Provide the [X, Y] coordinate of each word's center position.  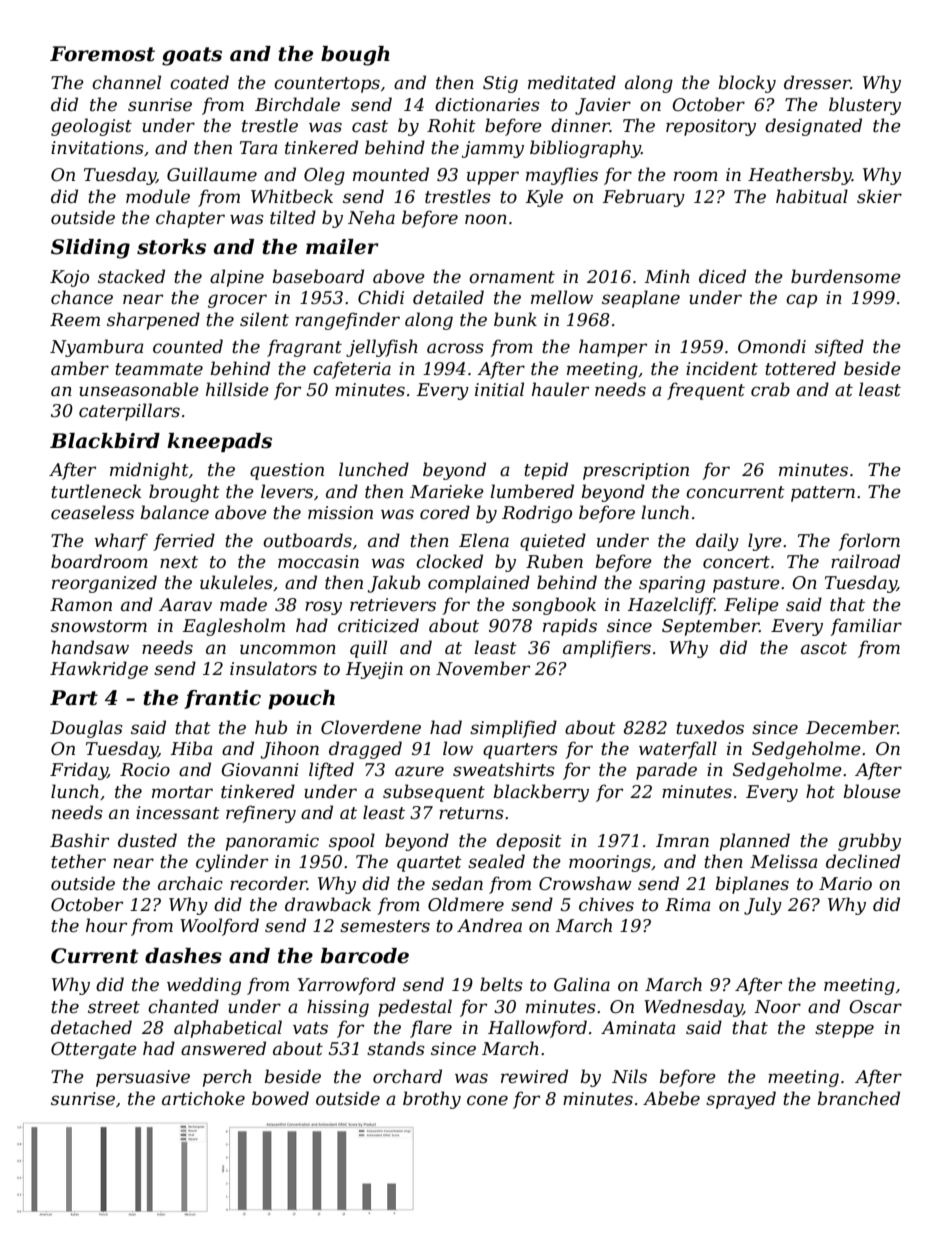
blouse [872, 791]
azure [419, 771]
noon [486, 219]
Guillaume [212, 174]
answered [223, 1048]
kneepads [219, 442]
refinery [261, 814]
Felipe [751, 606]
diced [722, 276]
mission [340, 513]
